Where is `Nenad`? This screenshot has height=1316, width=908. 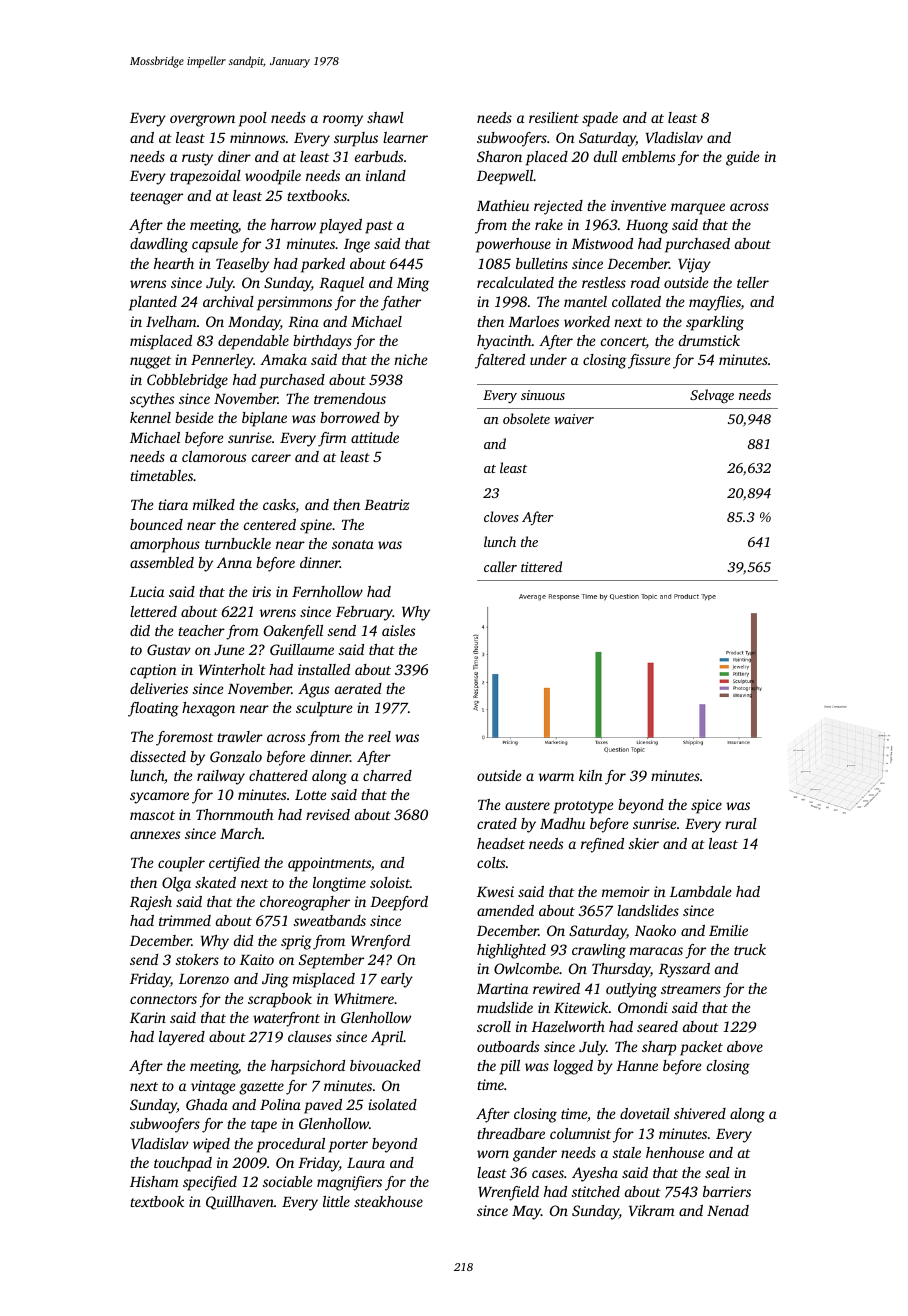 Nenad is located at coordinates (728, 1210).
